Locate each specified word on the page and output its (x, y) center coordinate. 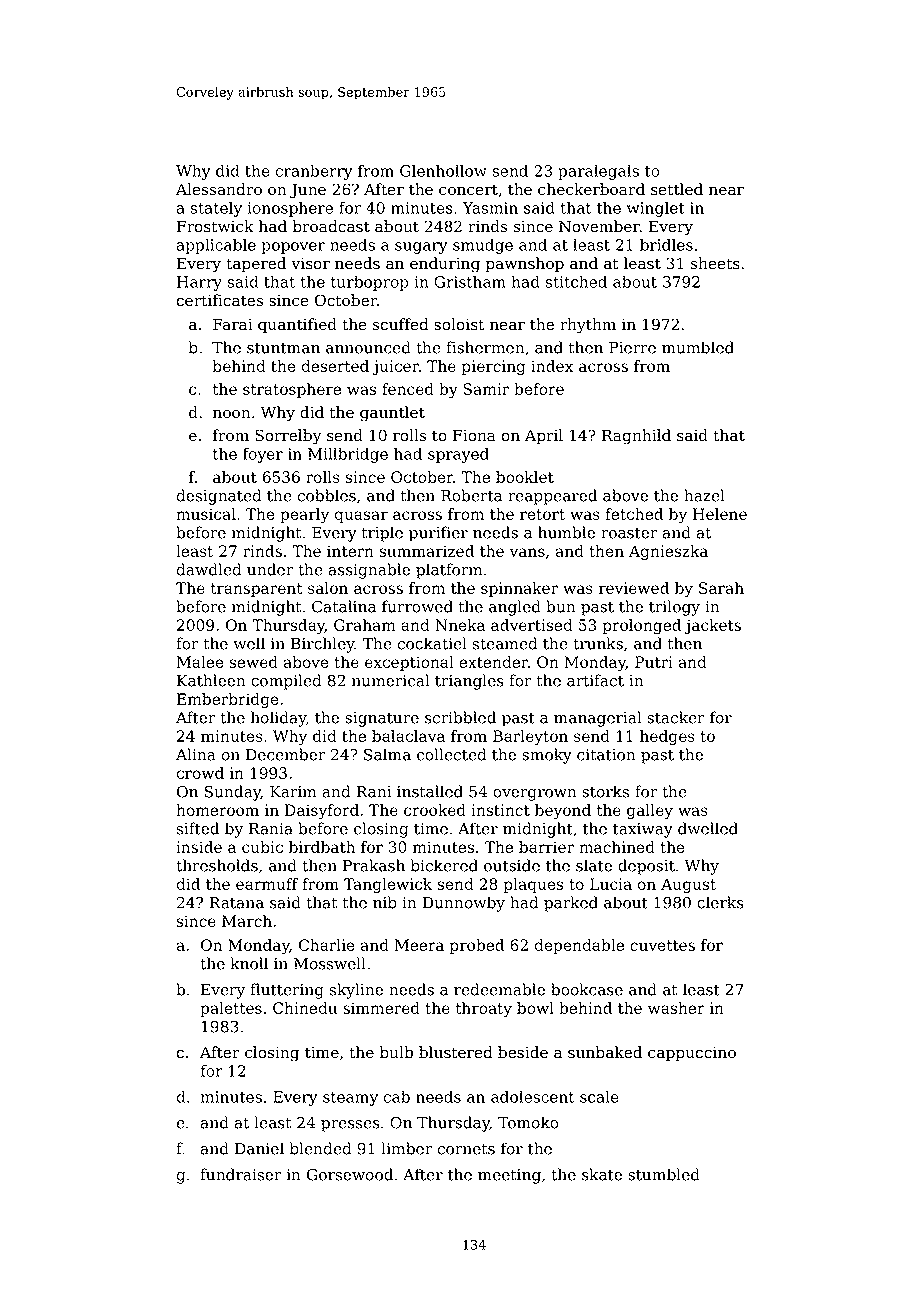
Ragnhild (636, 437)
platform (449, 571)
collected (451, 754)
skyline (356, 991)
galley (650, 812)
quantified (297, 326)
